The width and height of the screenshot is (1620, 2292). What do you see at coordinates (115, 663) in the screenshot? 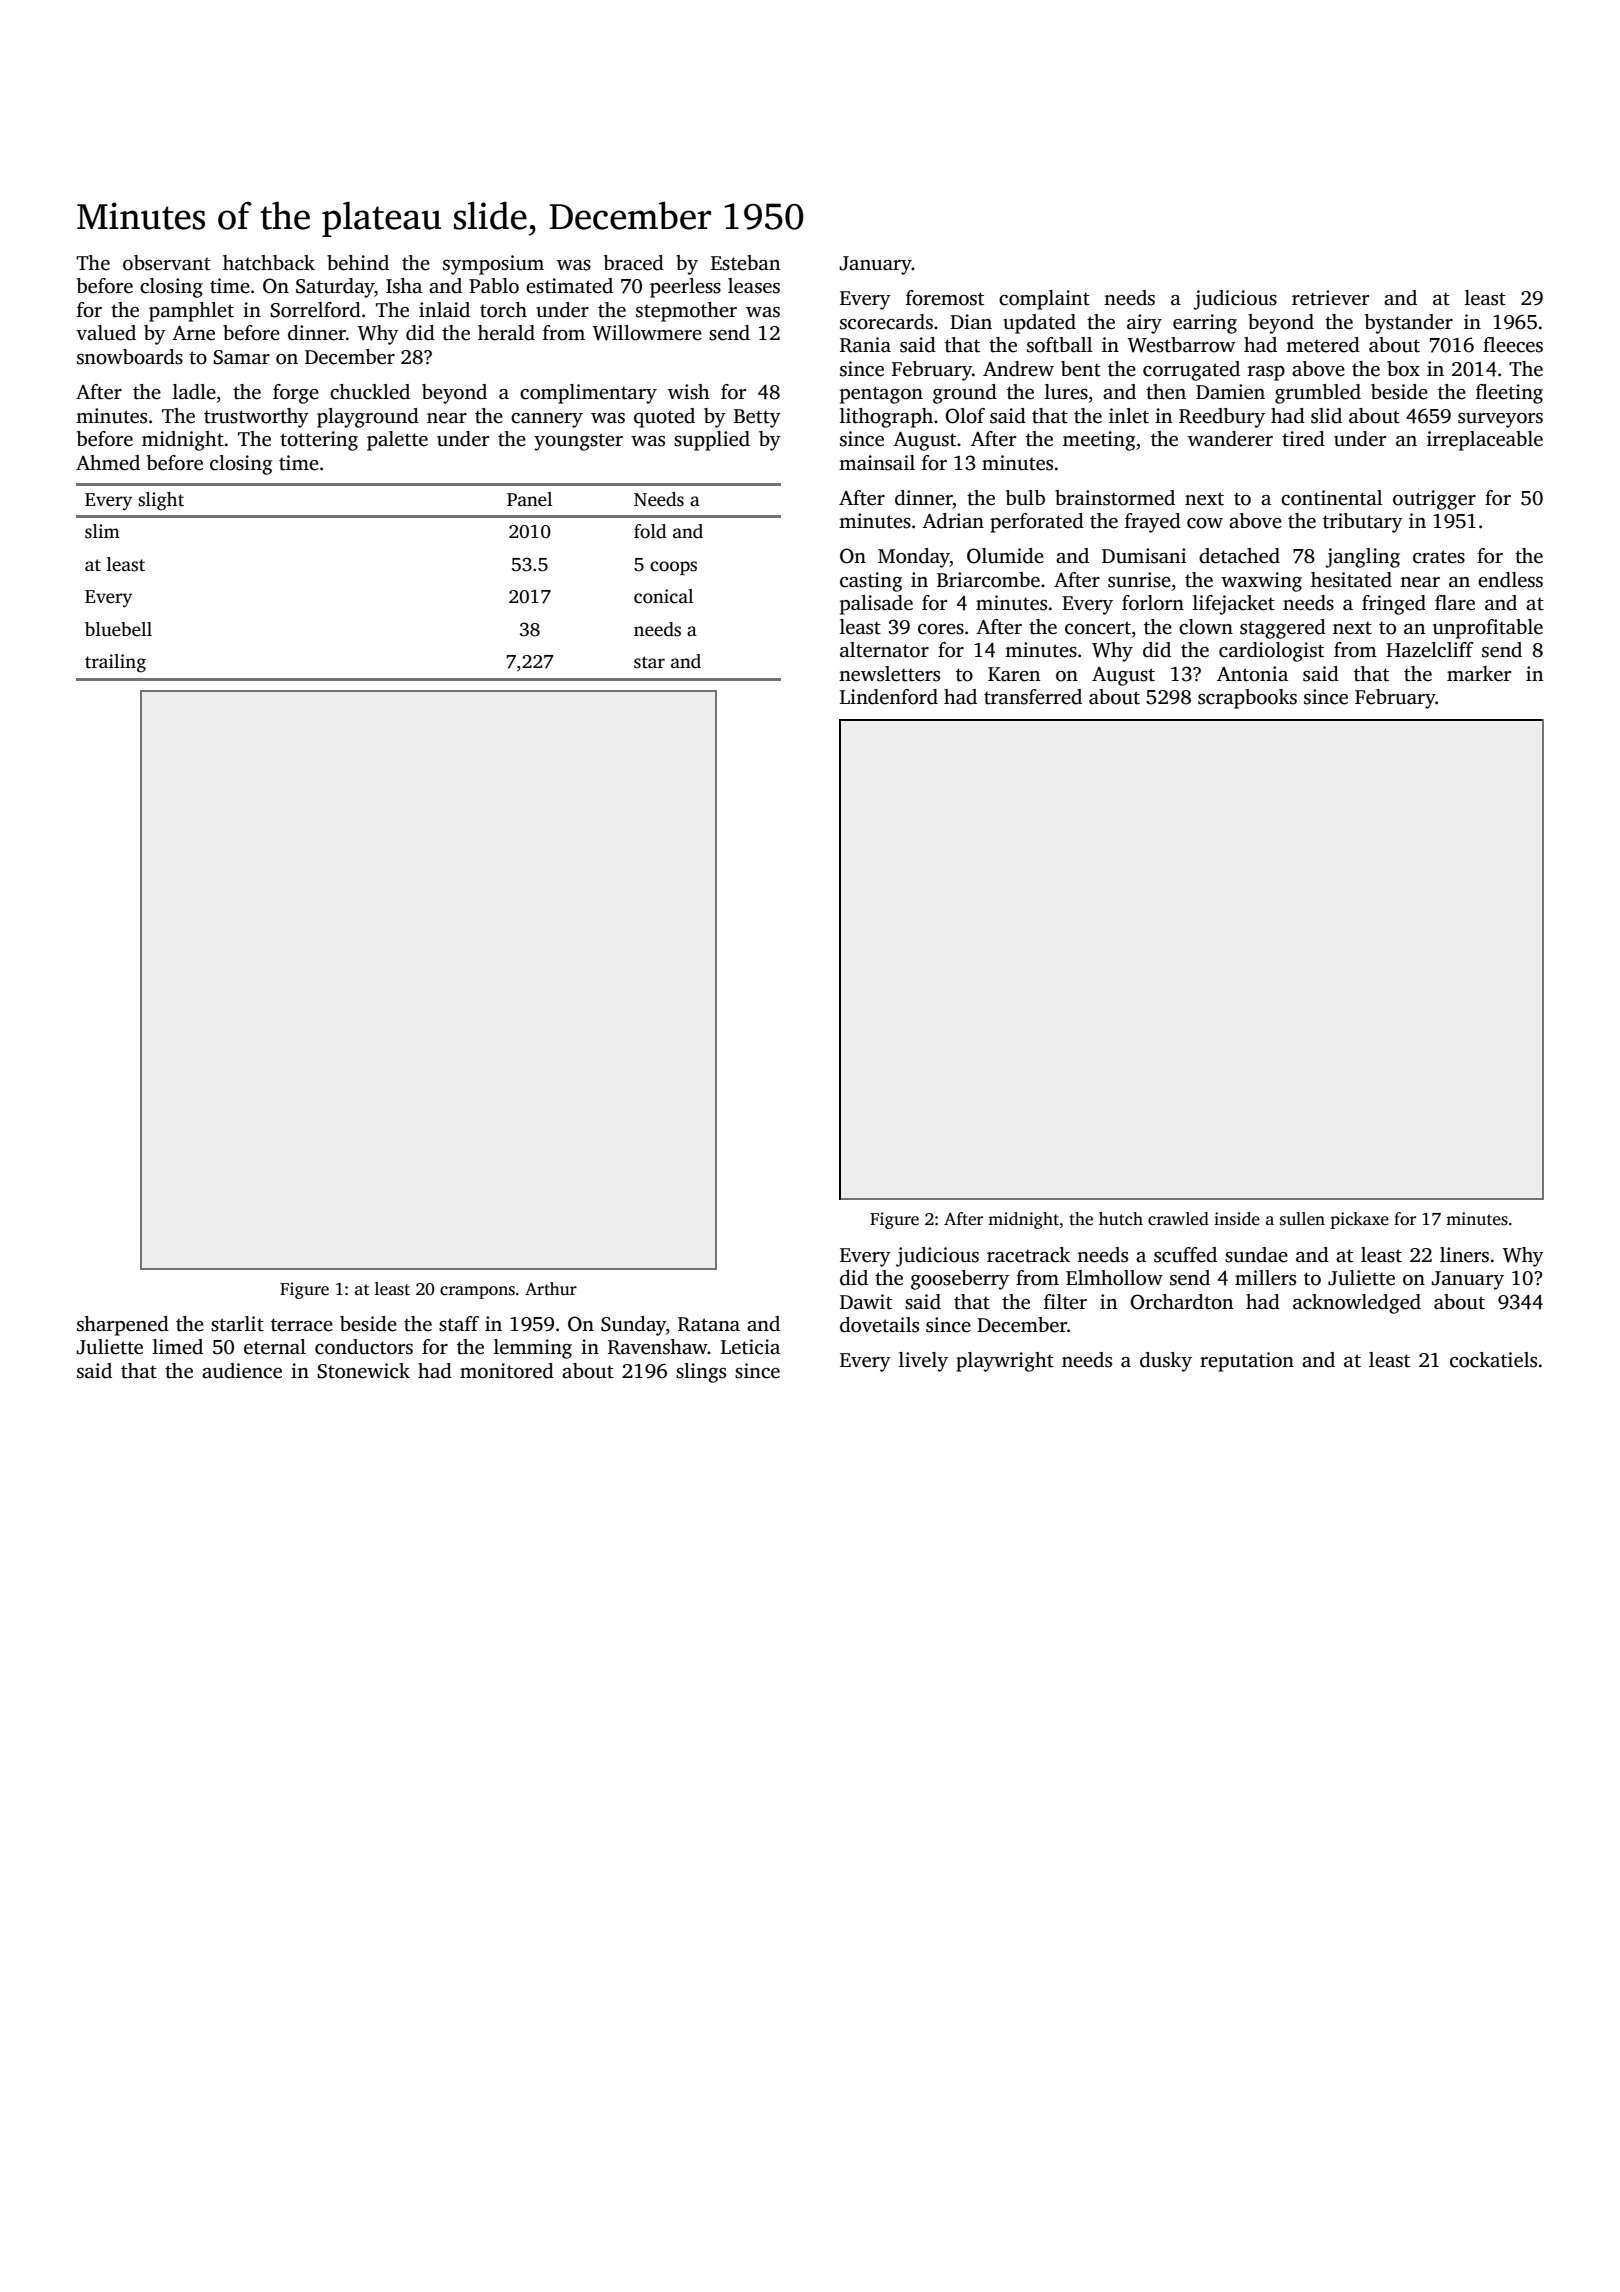
I see `trailing` at bounding box center [115, 663].
